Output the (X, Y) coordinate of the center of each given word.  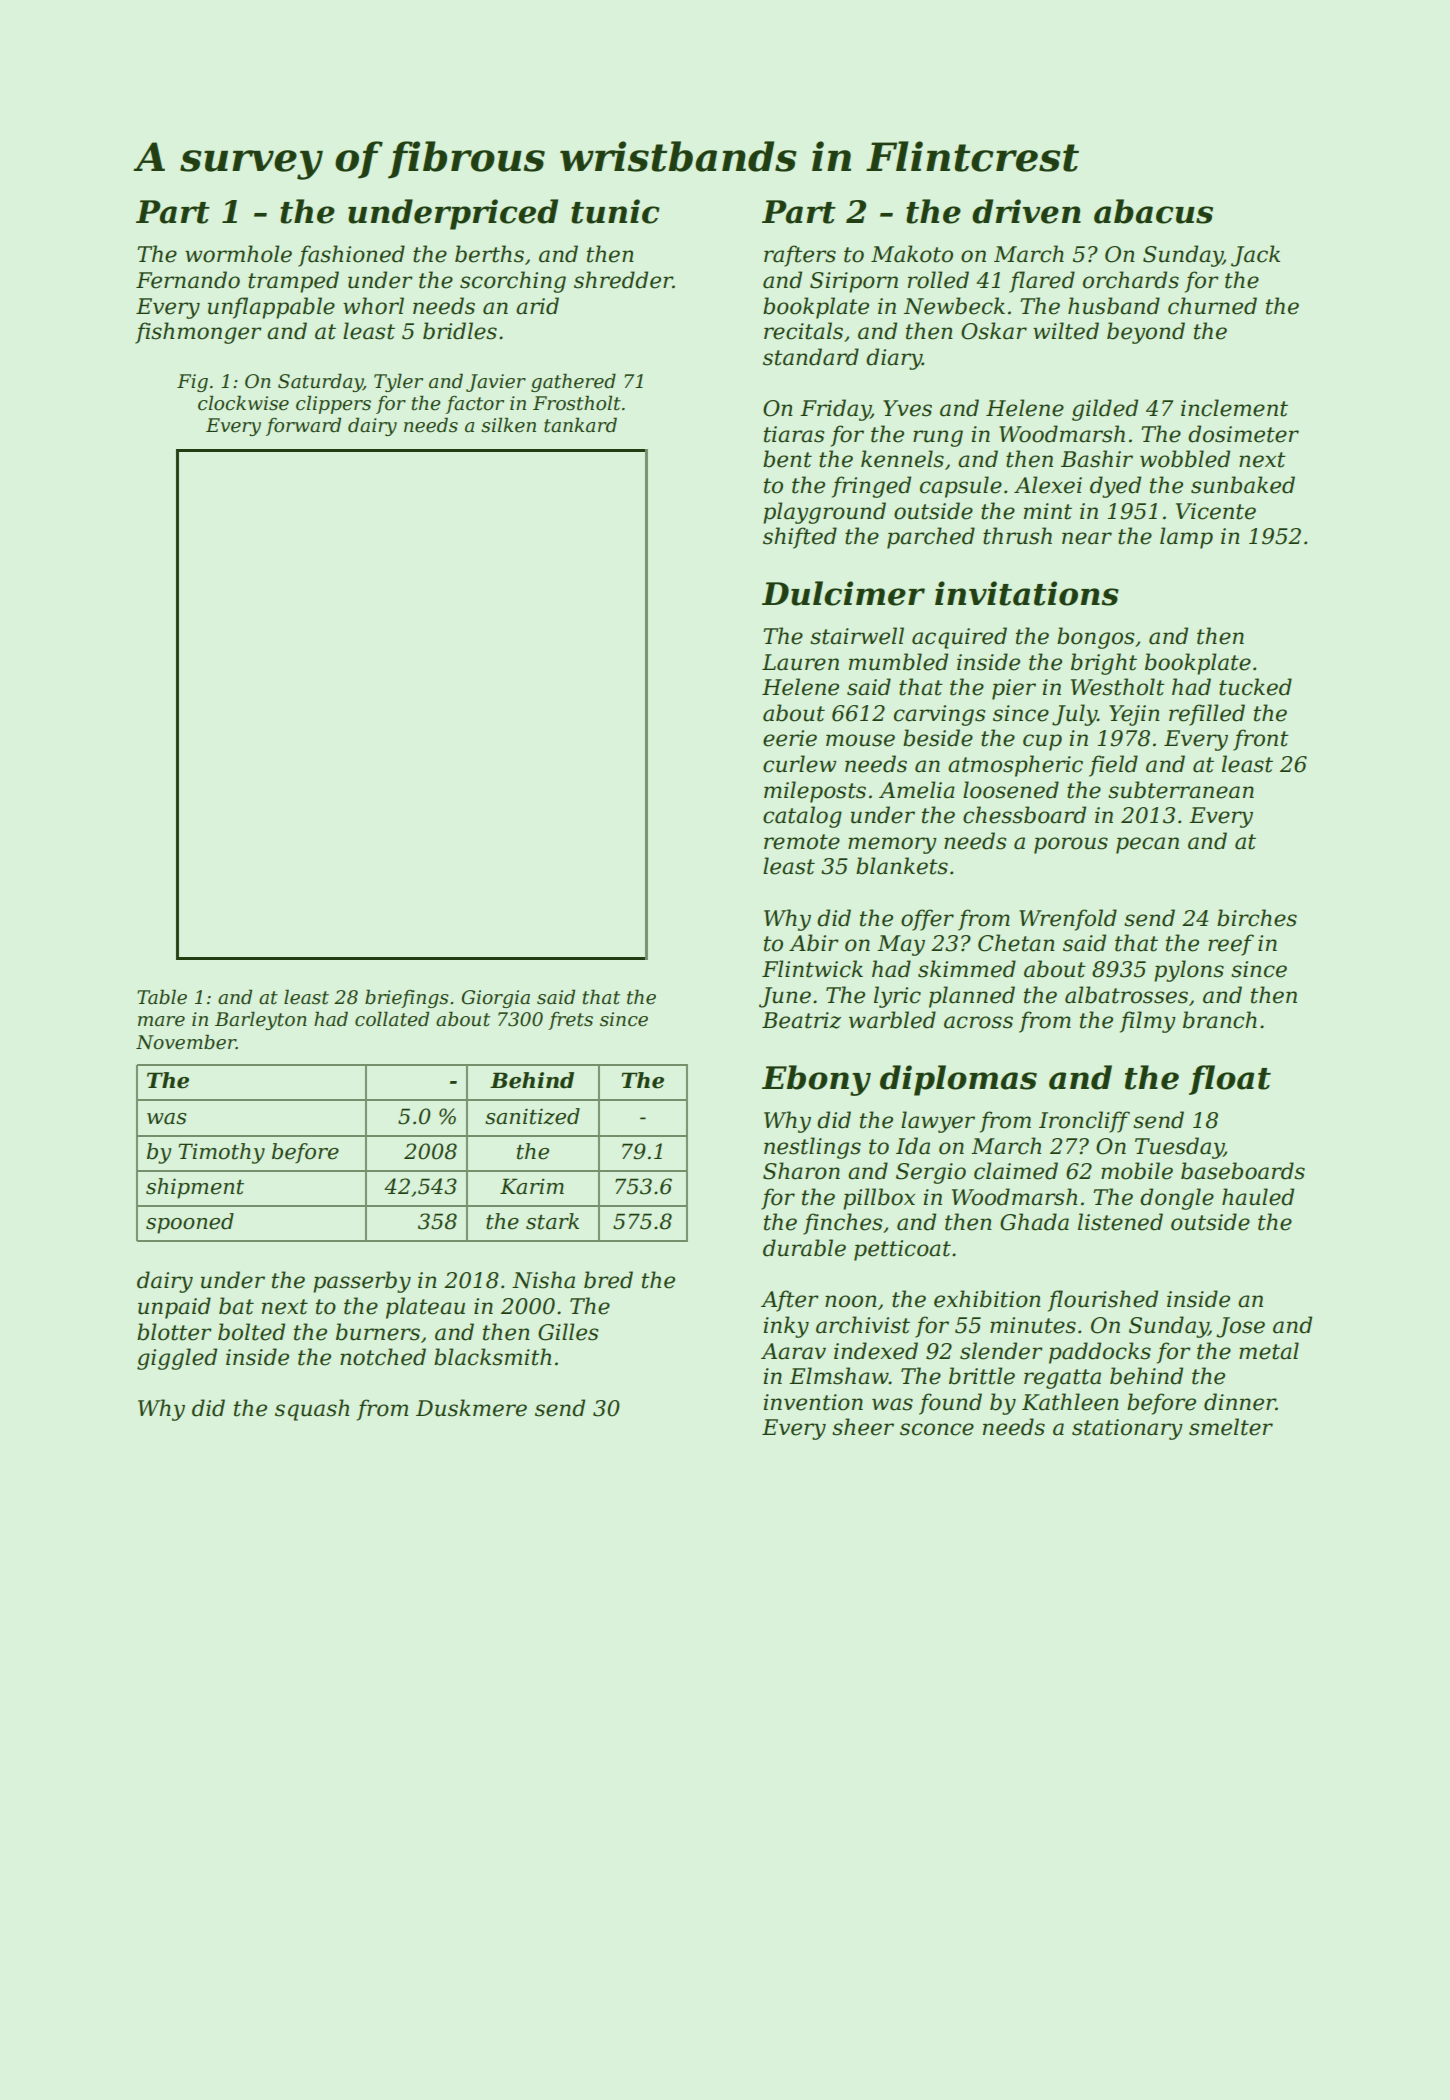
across (978, 1022)
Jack (1255, 256)
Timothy (221, 1153)
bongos (1095, 638)
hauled (1258, 1197)
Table (162, 997)
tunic (615, 211)
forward (303, 426)
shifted (800, 538)
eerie (790, 738)
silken (508, 425)
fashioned (351, 256)
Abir (814, 943)
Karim (532, 1186)
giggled (177, 1359)
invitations (1027, 593)
